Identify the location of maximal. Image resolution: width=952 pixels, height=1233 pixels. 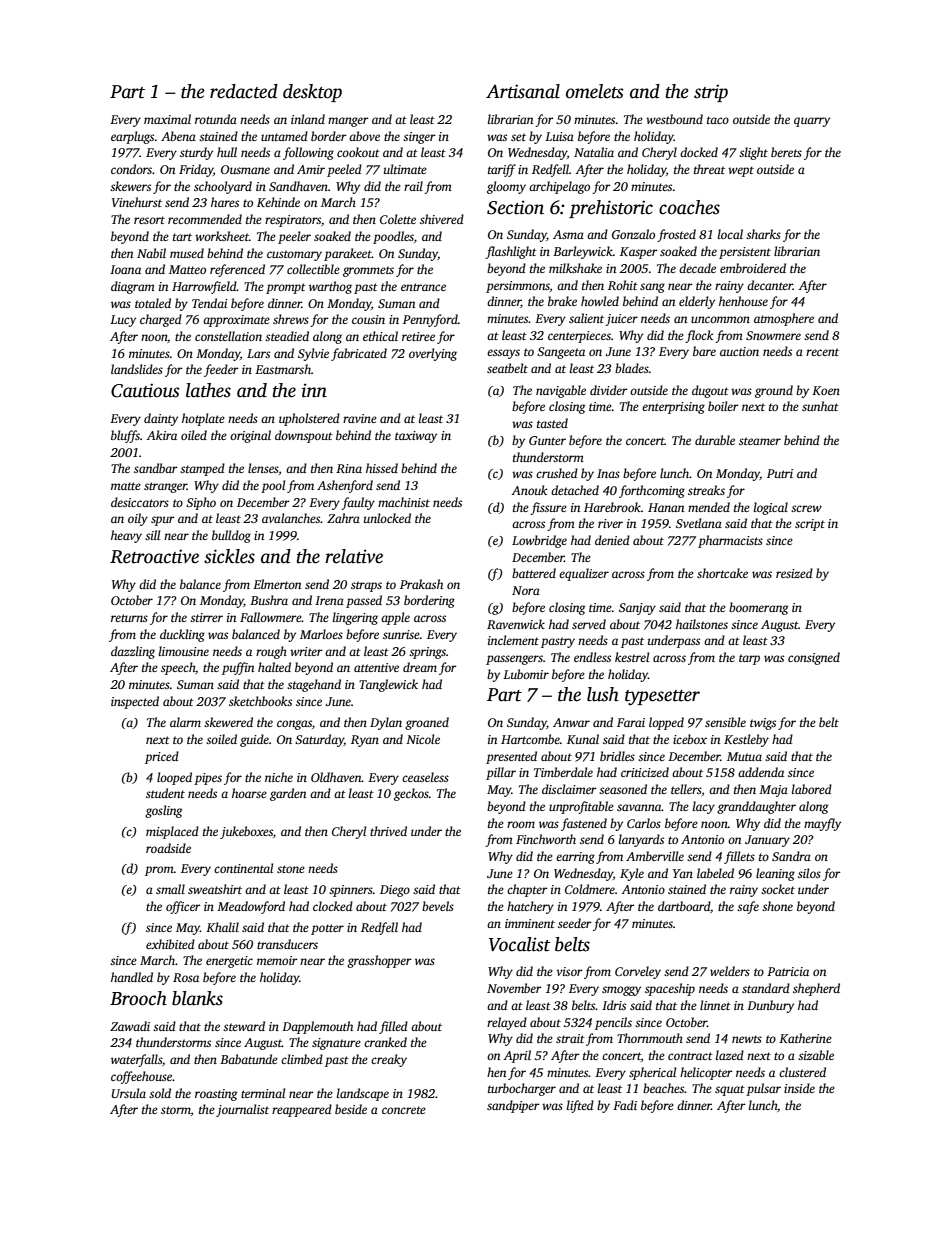
(167, 119).
